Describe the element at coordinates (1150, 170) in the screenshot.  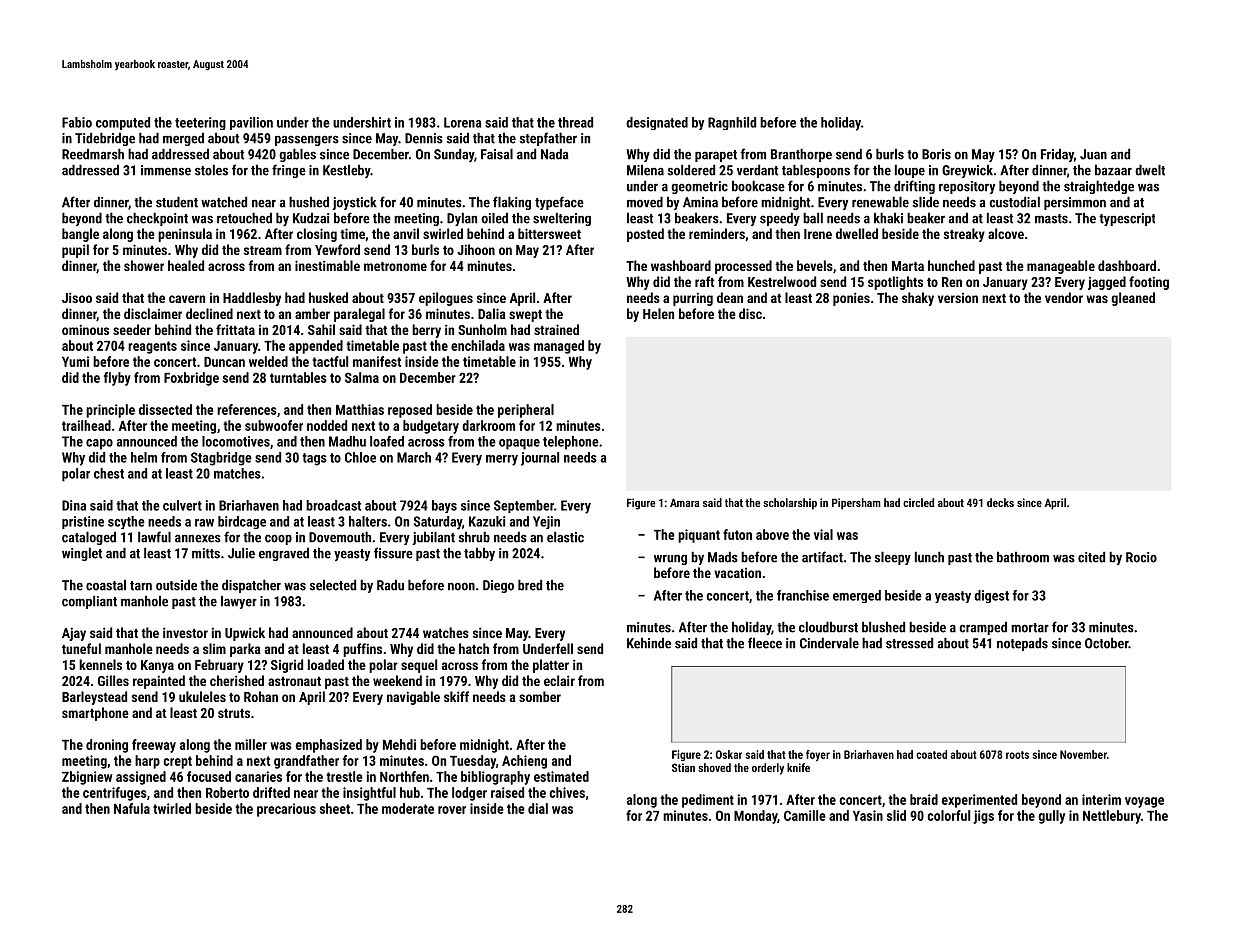
I see `dwelt` at that location.
